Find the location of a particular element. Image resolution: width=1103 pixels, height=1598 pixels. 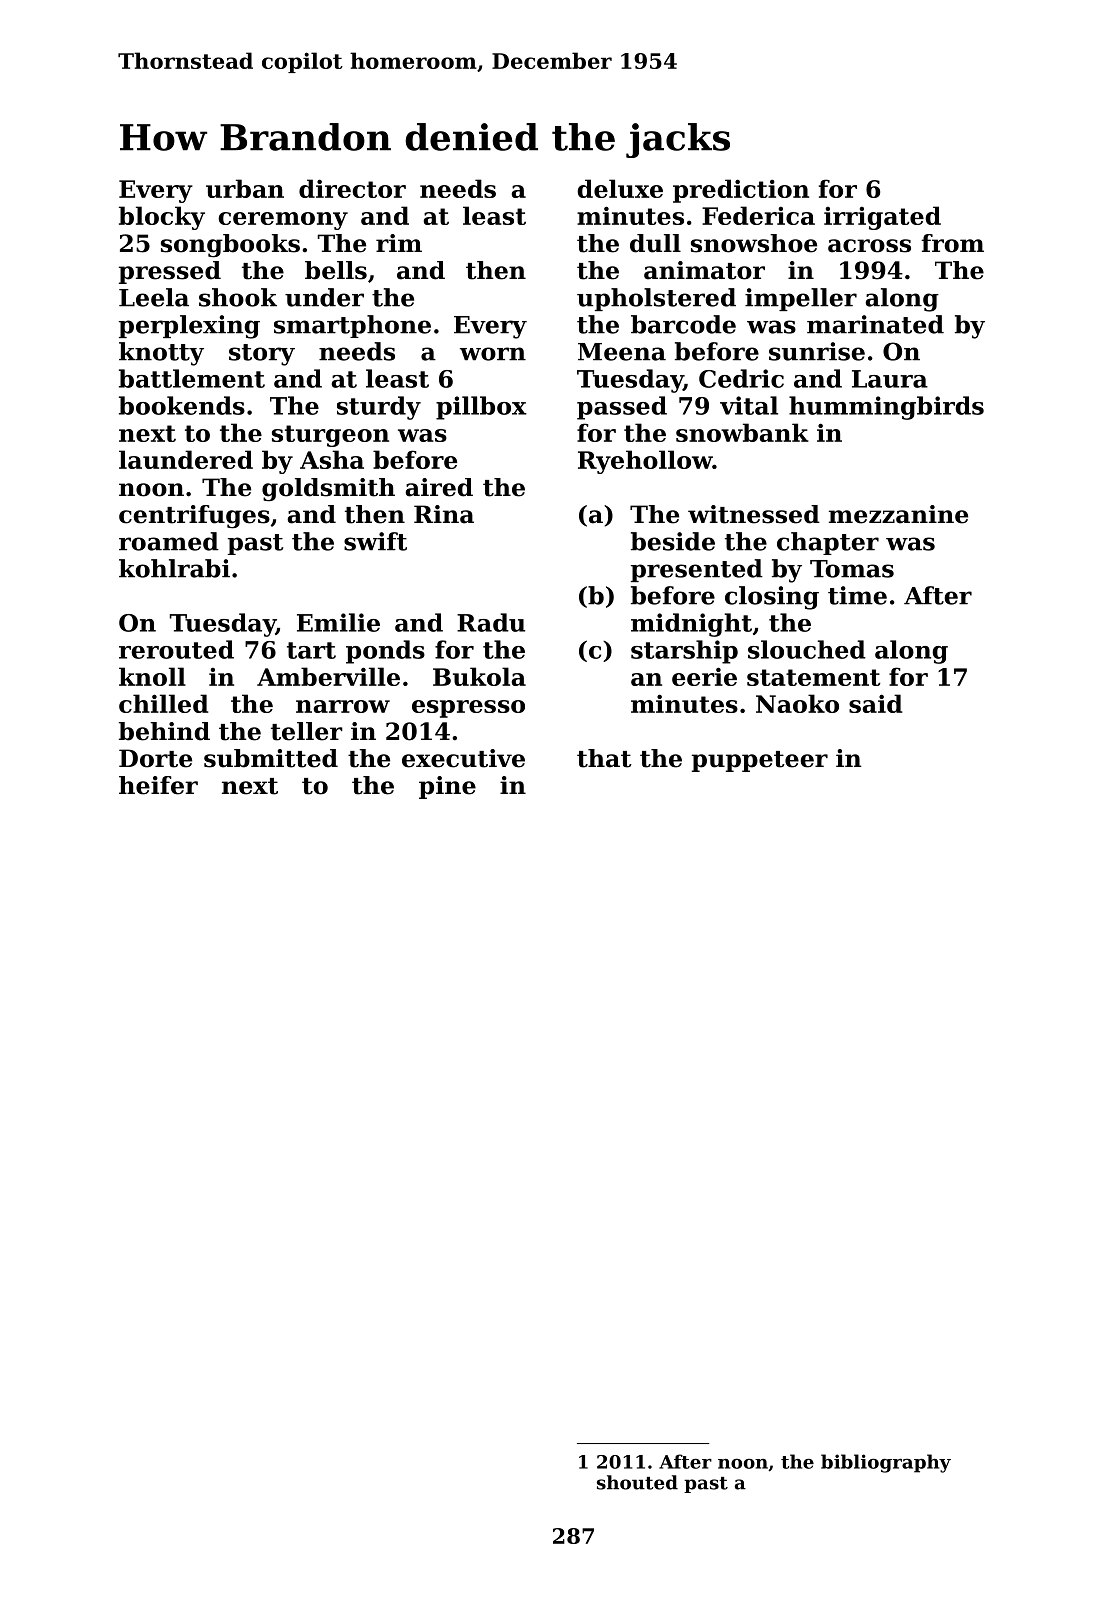

goldsmith is located at coordinates (328, 490).
